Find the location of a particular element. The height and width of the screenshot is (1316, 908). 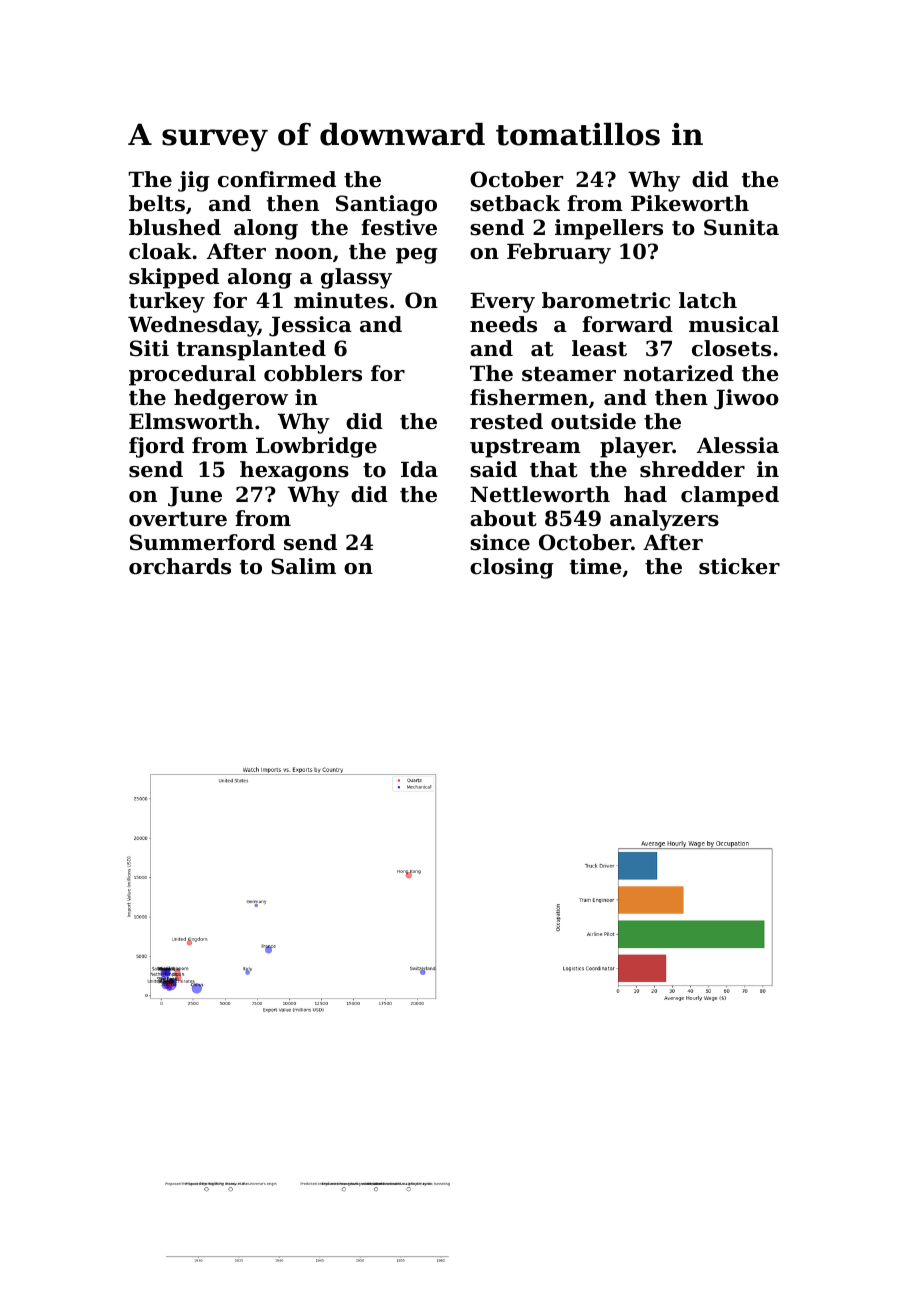

Sunita is located at coordinates (741, 227).
